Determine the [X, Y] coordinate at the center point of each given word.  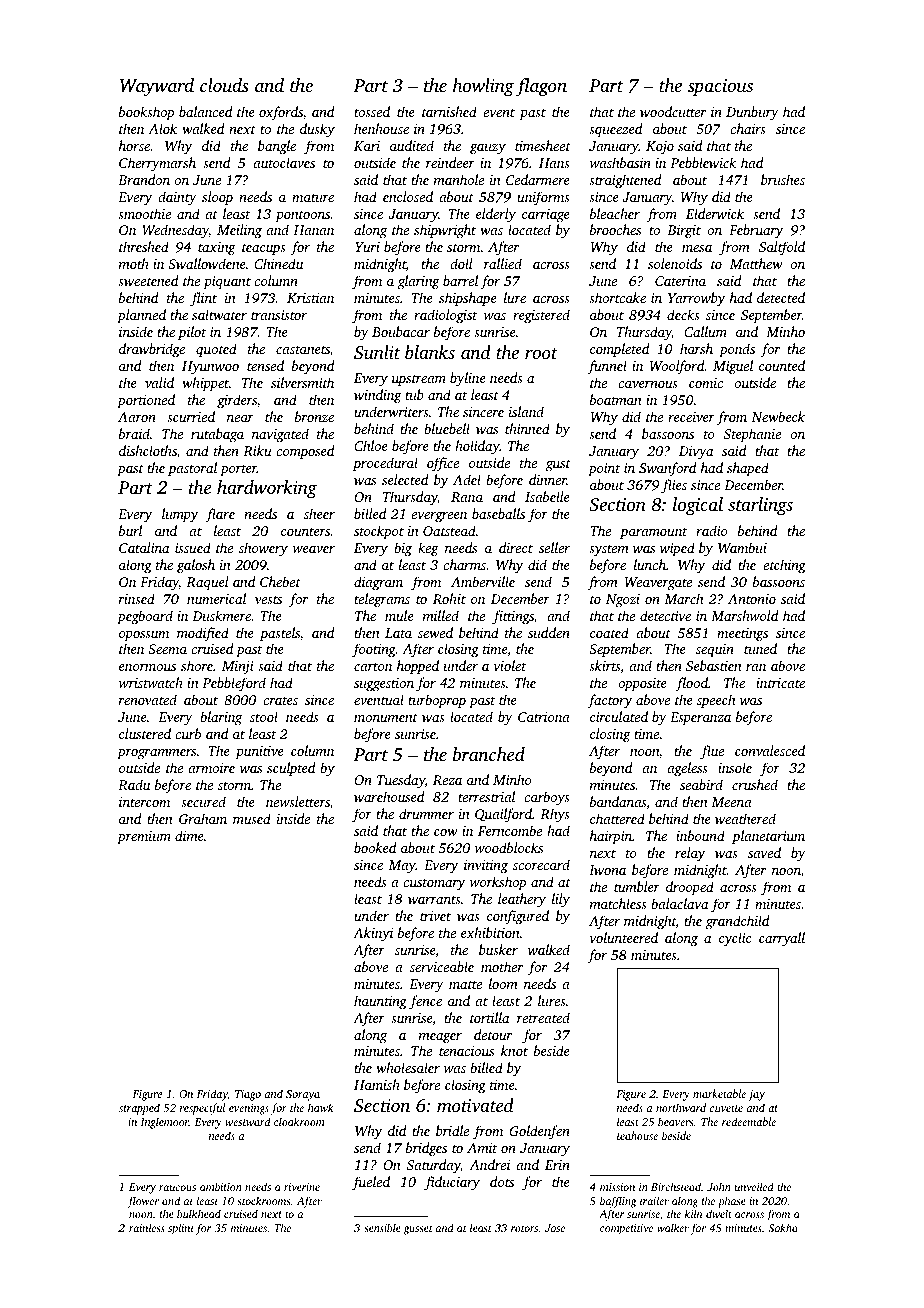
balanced [205, 111]
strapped [139, 1109]
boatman [616, 399]
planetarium [768, 837]
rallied [503, 263]
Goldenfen [539, 1132]
